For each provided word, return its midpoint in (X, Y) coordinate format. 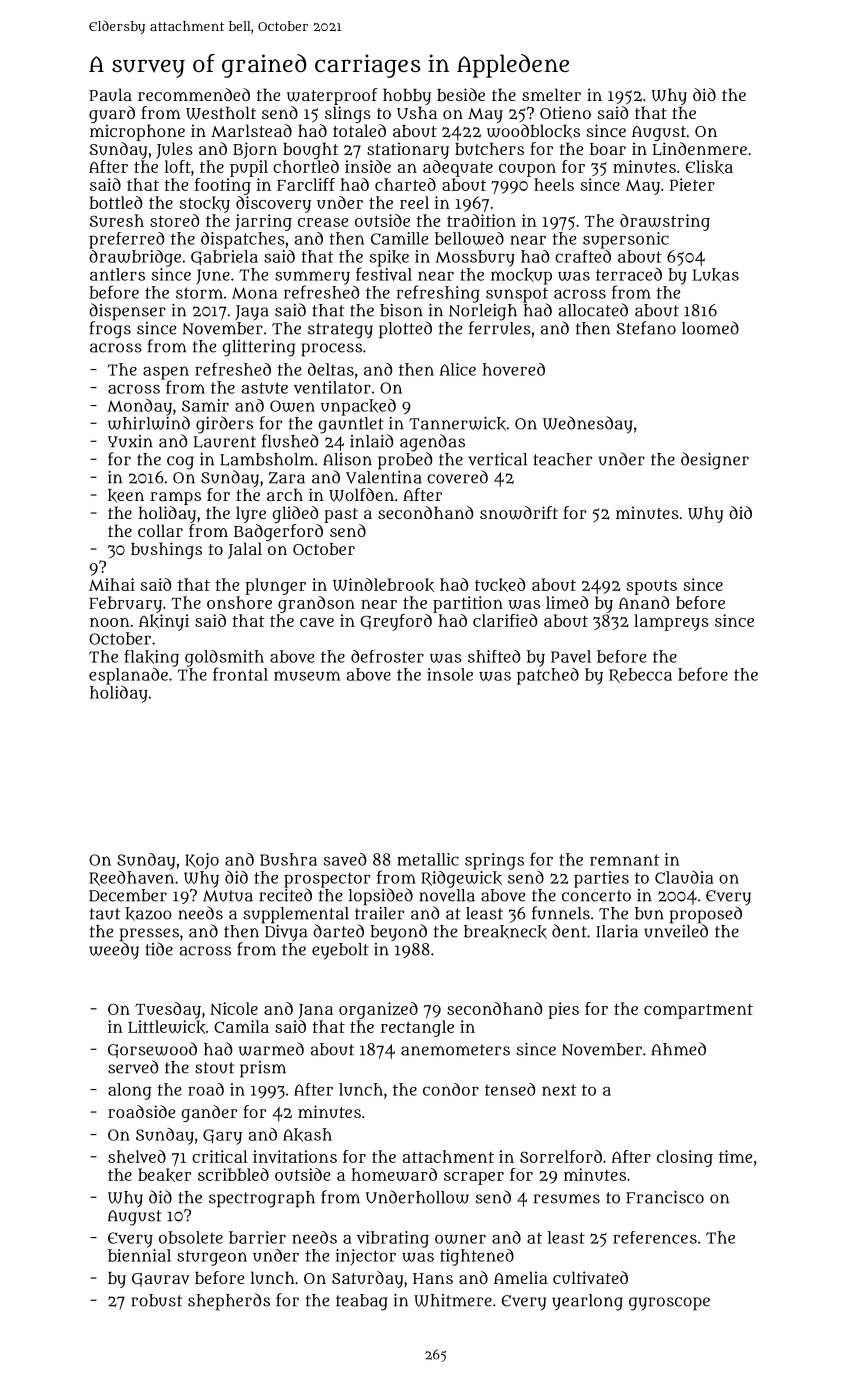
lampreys (671, 622)
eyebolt (340, 951)
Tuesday (168, 1010)
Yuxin (130, 441)
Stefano (646, 328)
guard (112, 114)
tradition (481, 220)
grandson (316, 604)
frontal (240, 674)
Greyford (396, 622)
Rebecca (640, 675)
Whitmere (453, 1300)
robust (156, 1300)
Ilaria (617, 931)
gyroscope (669, 1304)
